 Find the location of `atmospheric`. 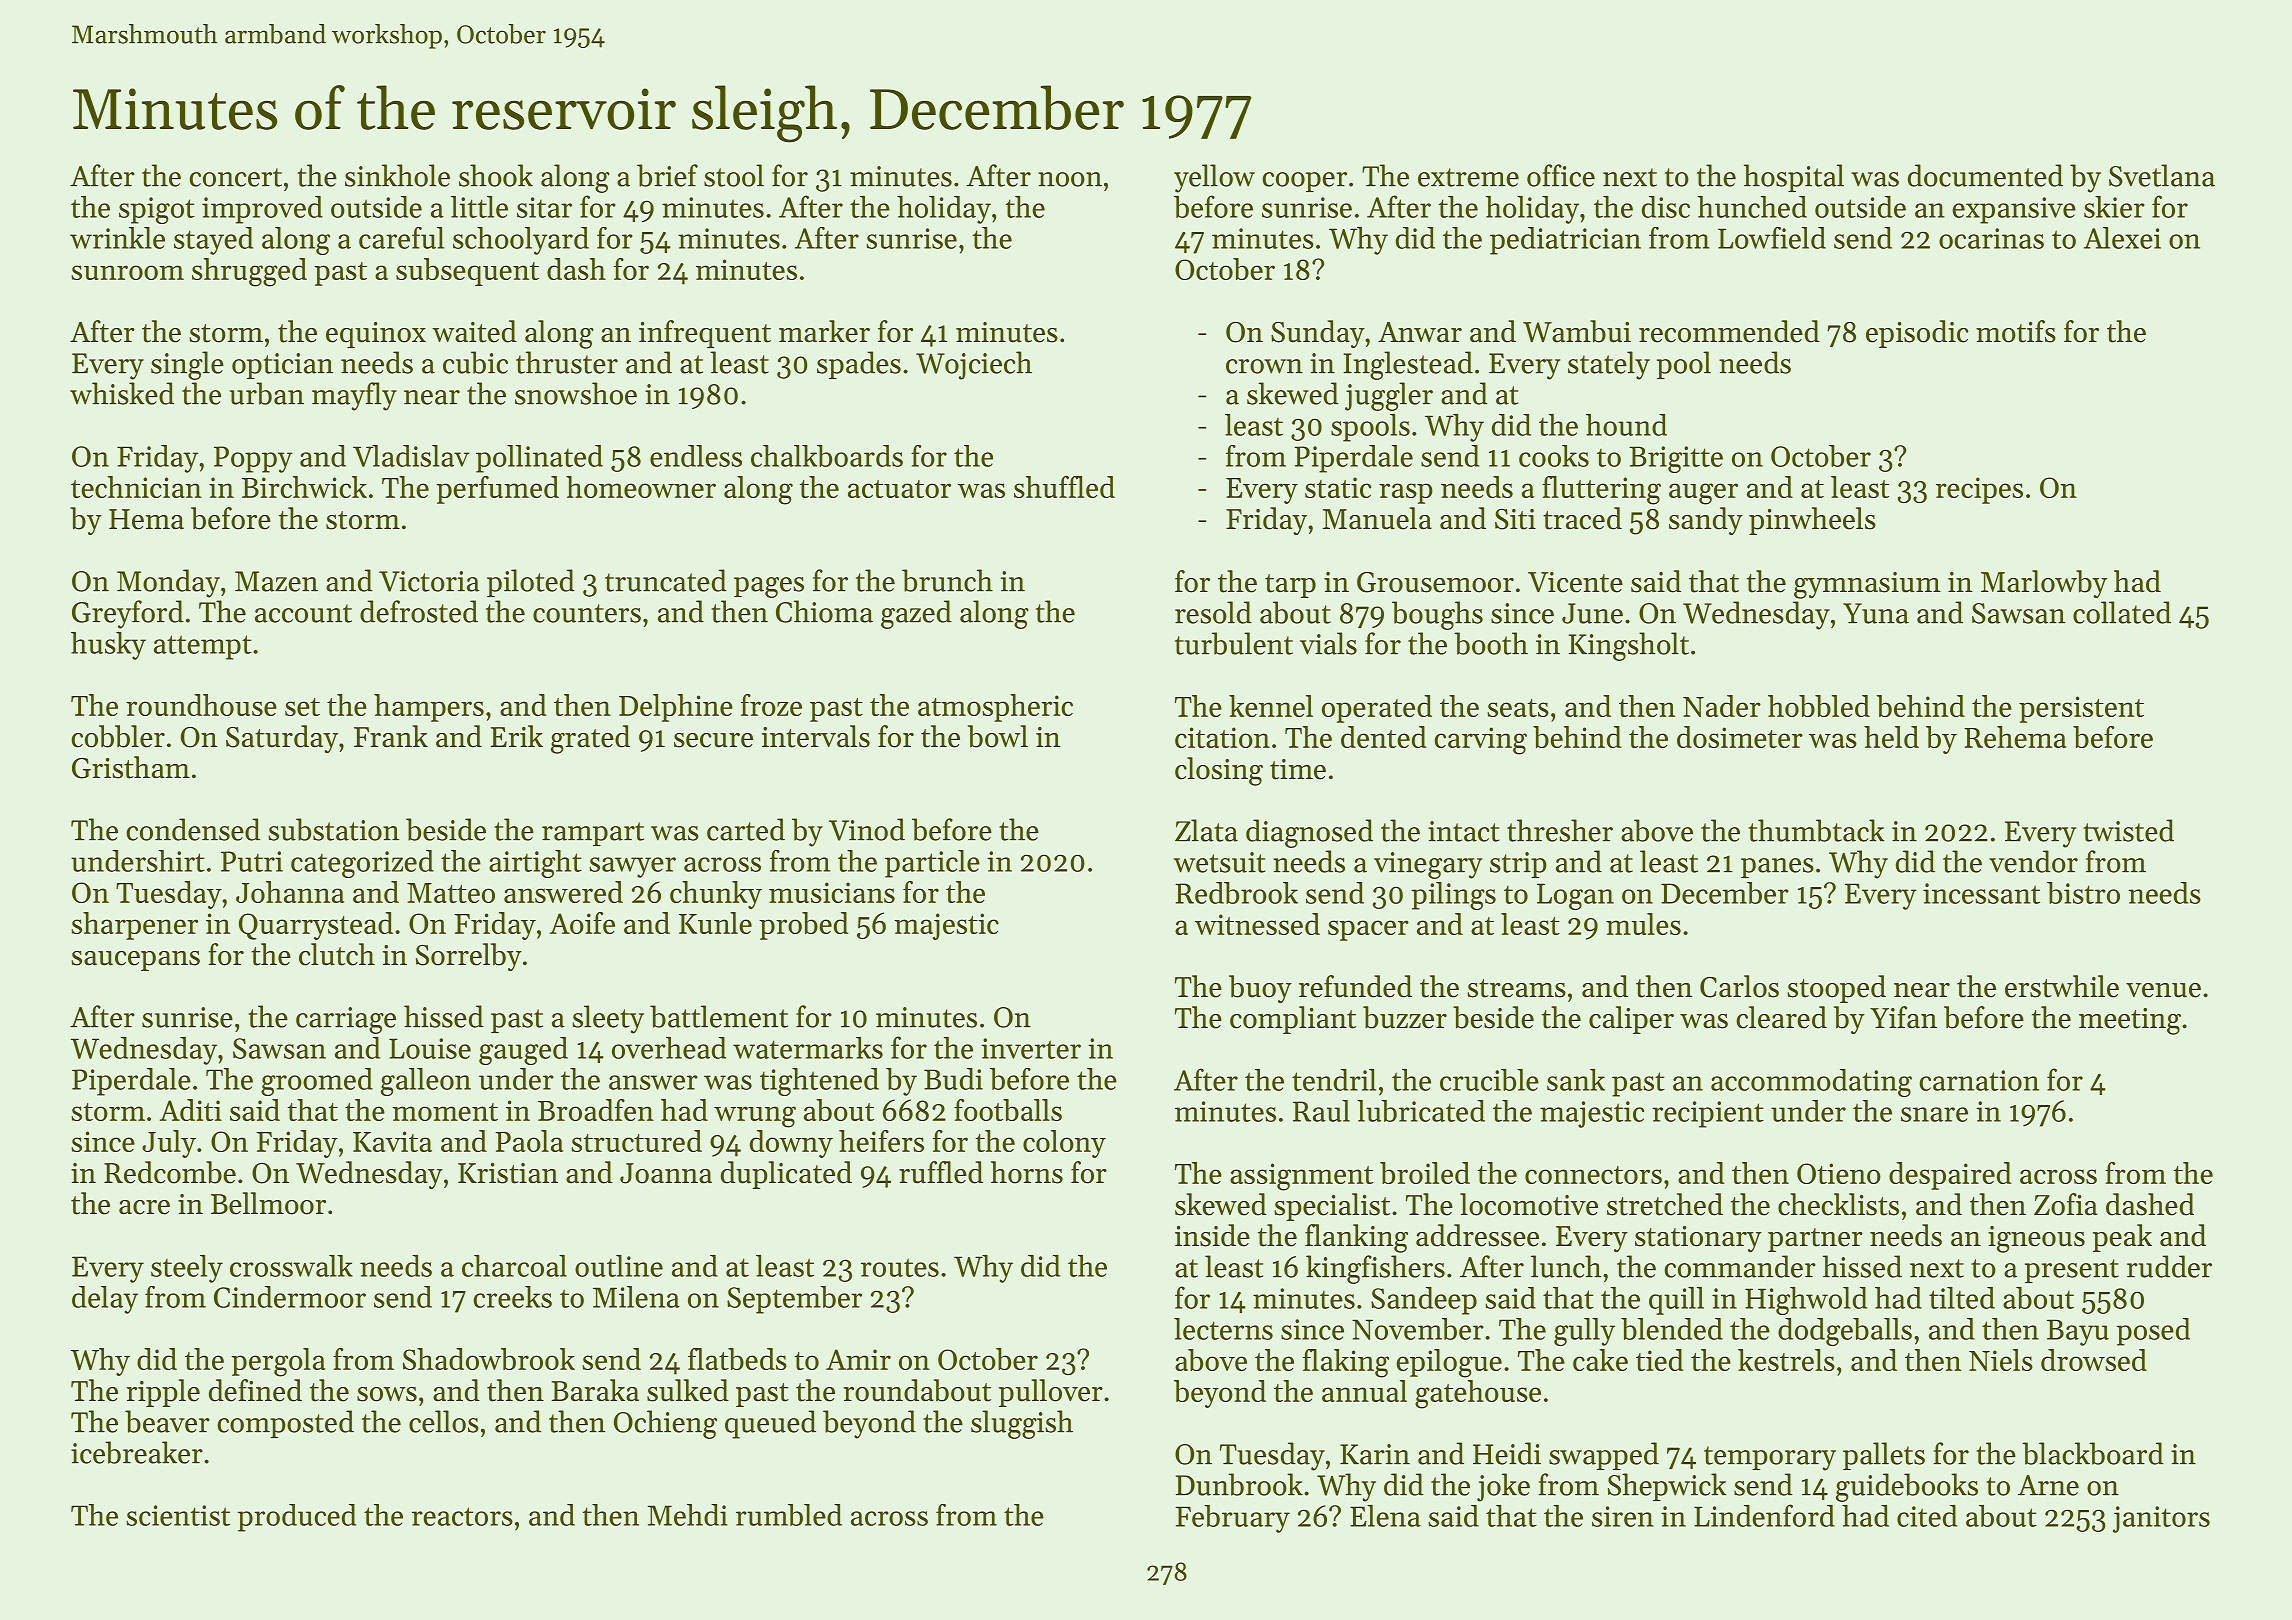

atmospheric is located at coordinates (995, 708).
